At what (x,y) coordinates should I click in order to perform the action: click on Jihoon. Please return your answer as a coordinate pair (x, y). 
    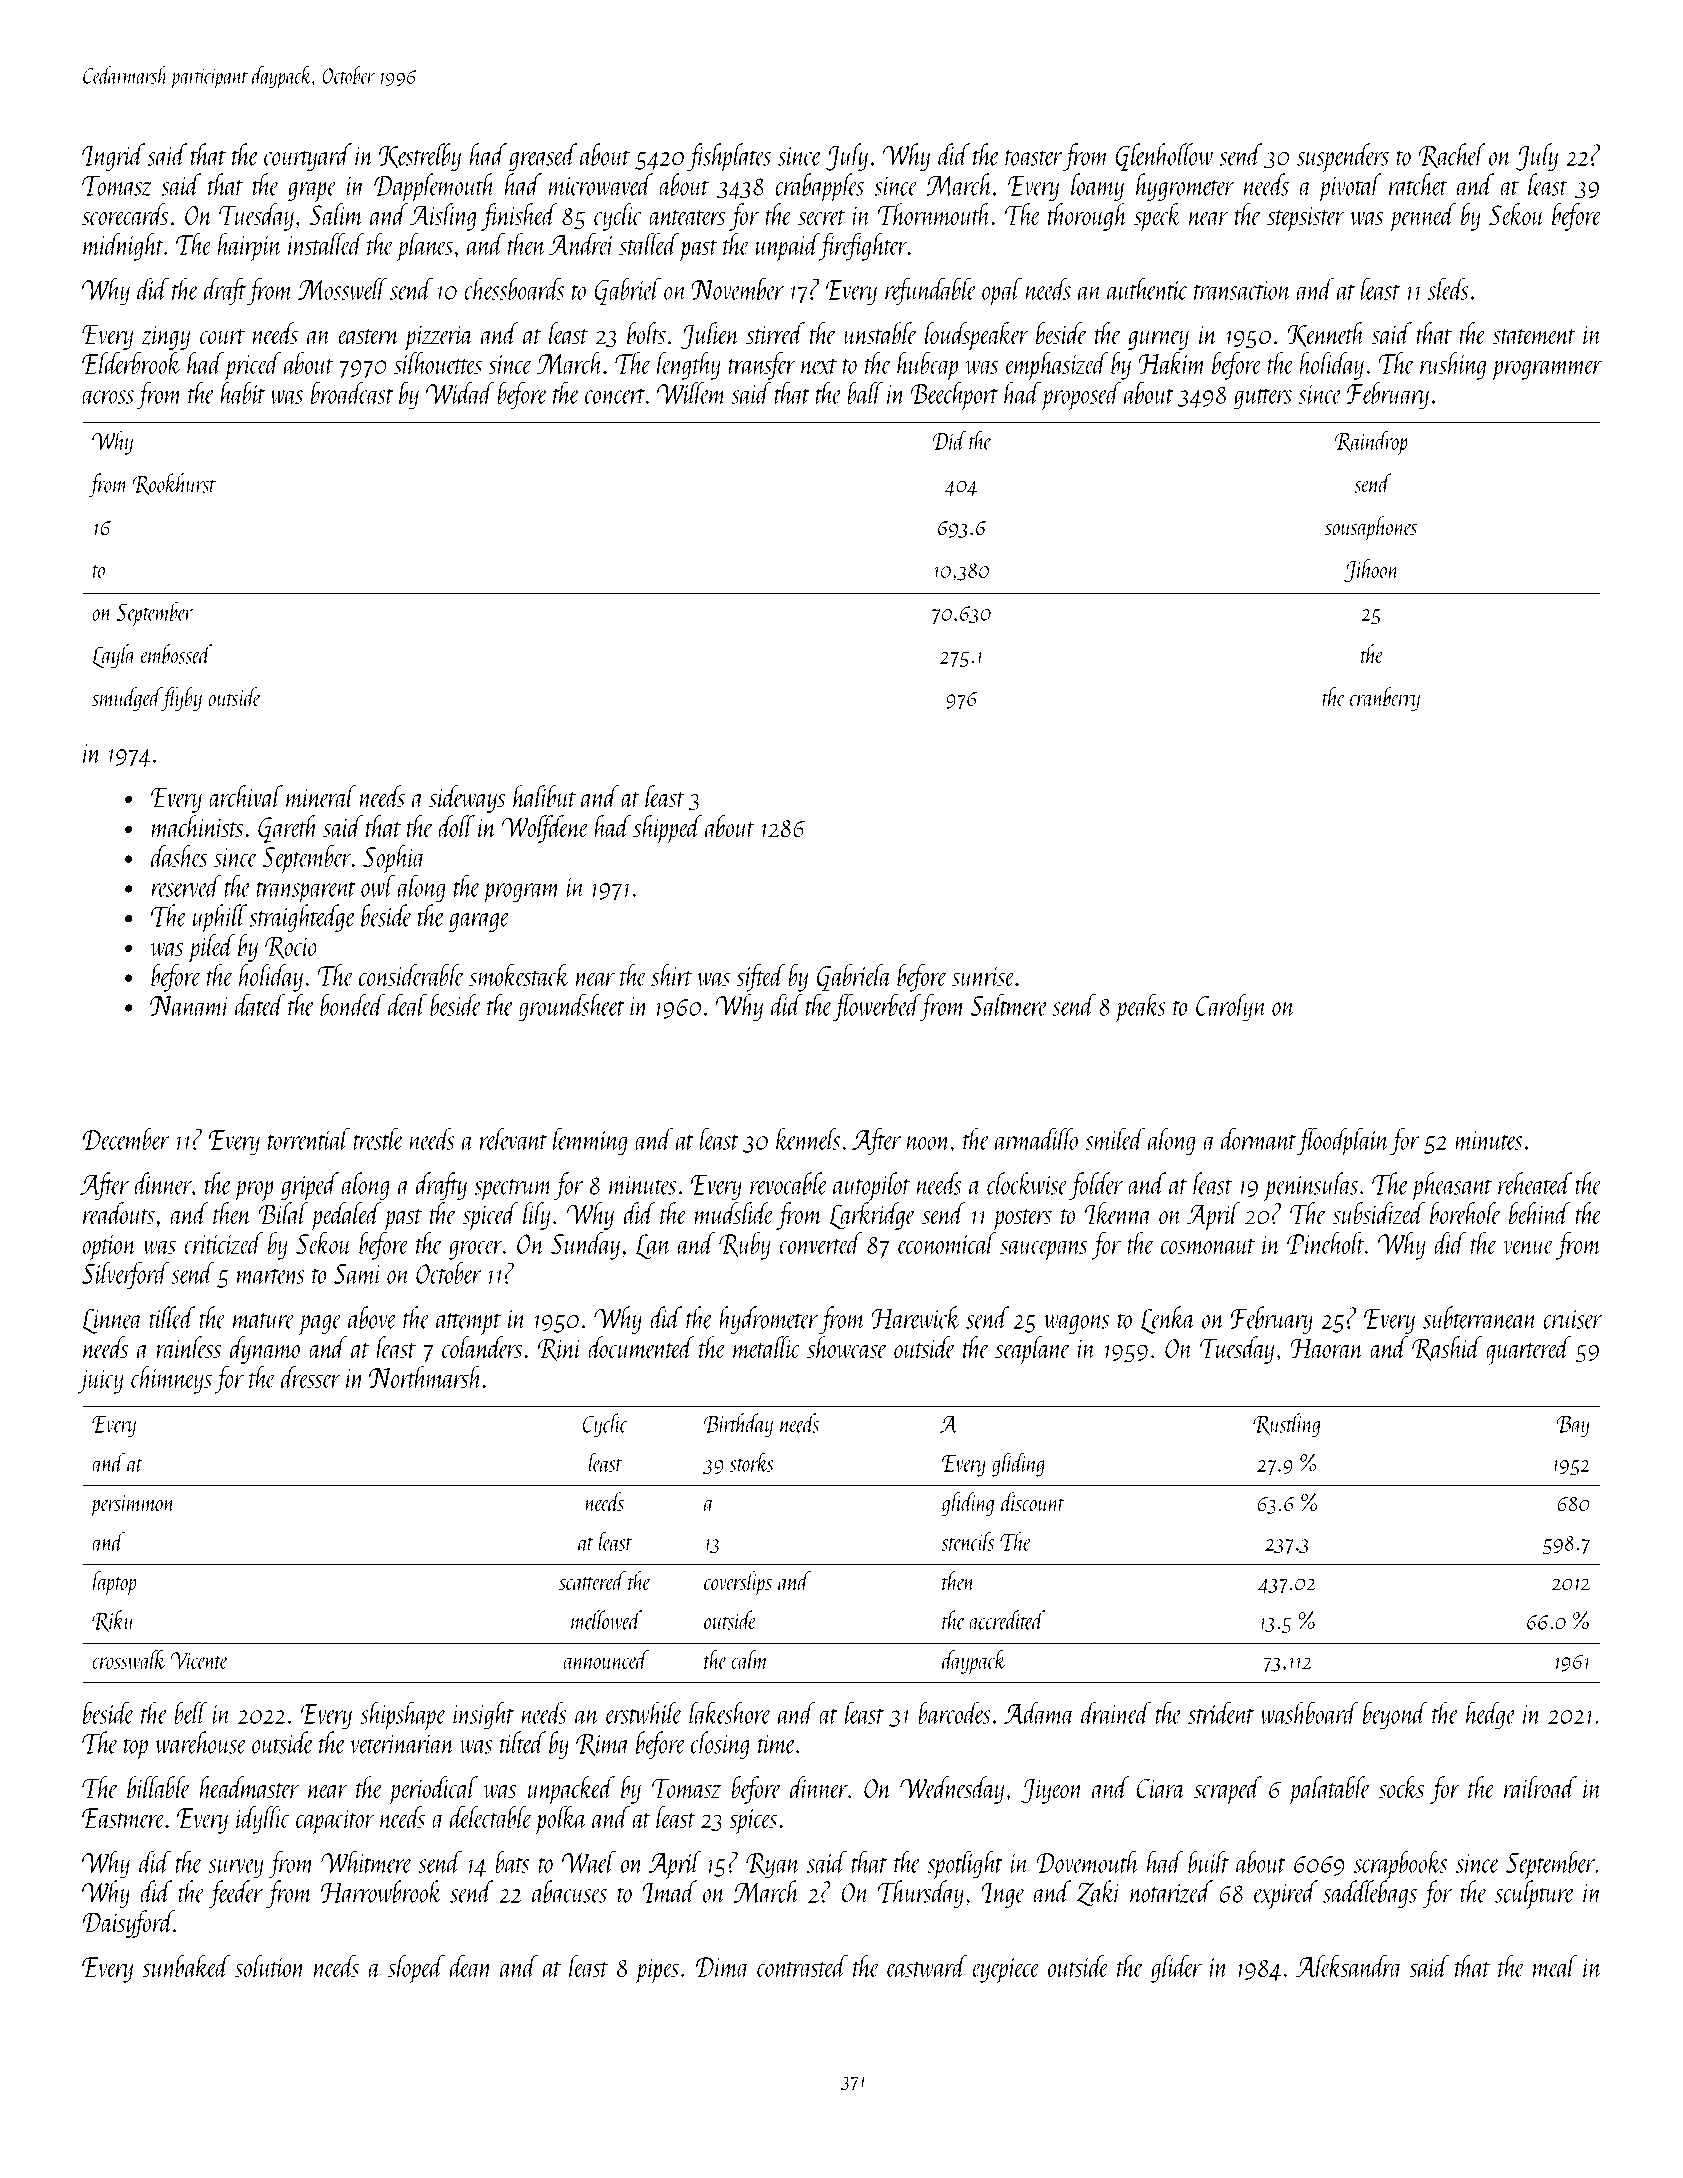
    Looking at the image, I should click on (1372, 571).
